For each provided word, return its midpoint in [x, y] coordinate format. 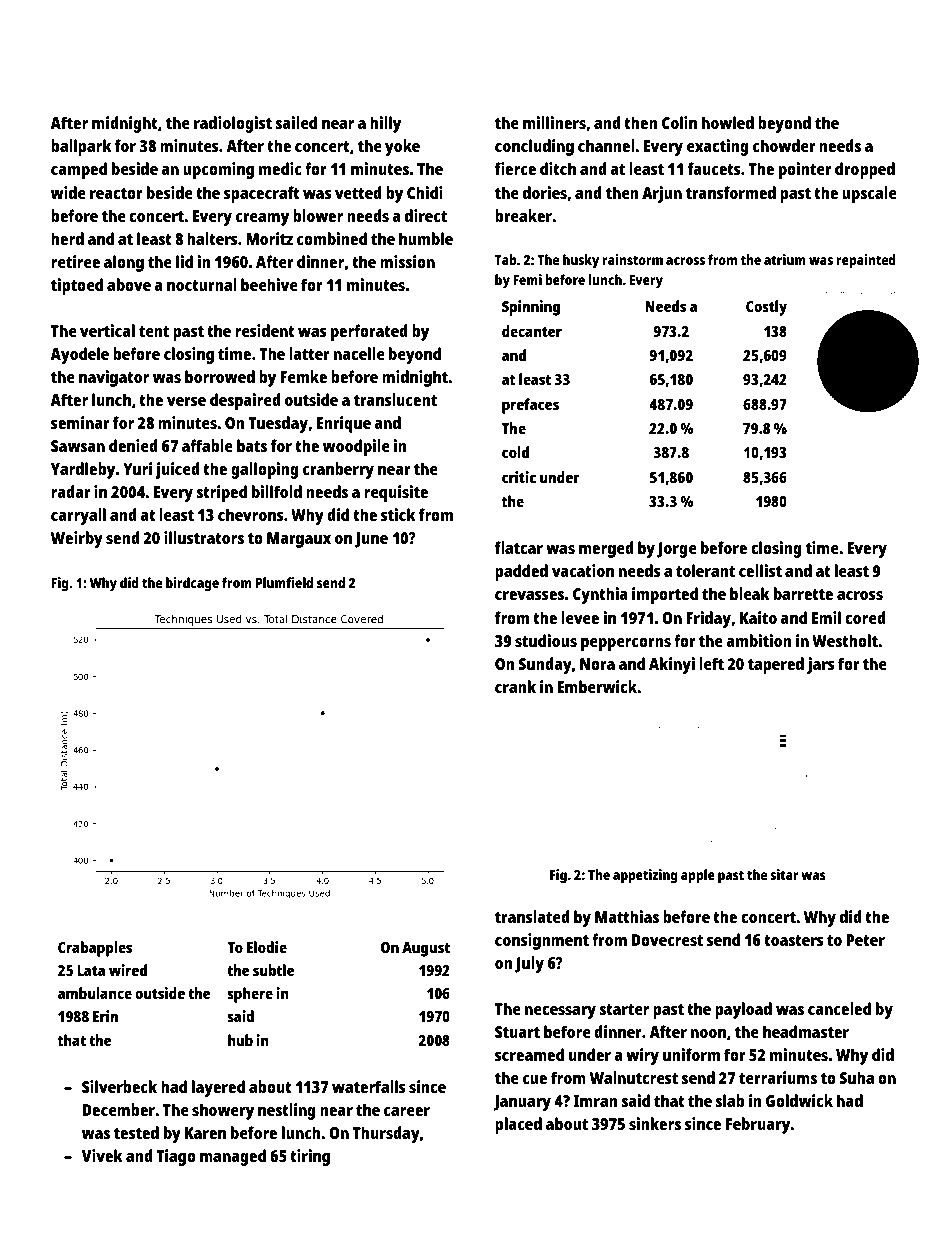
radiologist [233, 124]
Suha [857, 1077]
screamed [529, 1054]
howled [728, 122]
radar [71, 491]
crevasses [529, 595]
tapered [776, 665]
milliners [554, 122]
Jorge [677, 550]
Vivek [102, 1155]
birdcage [192, 584]
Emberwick [597, 686]
